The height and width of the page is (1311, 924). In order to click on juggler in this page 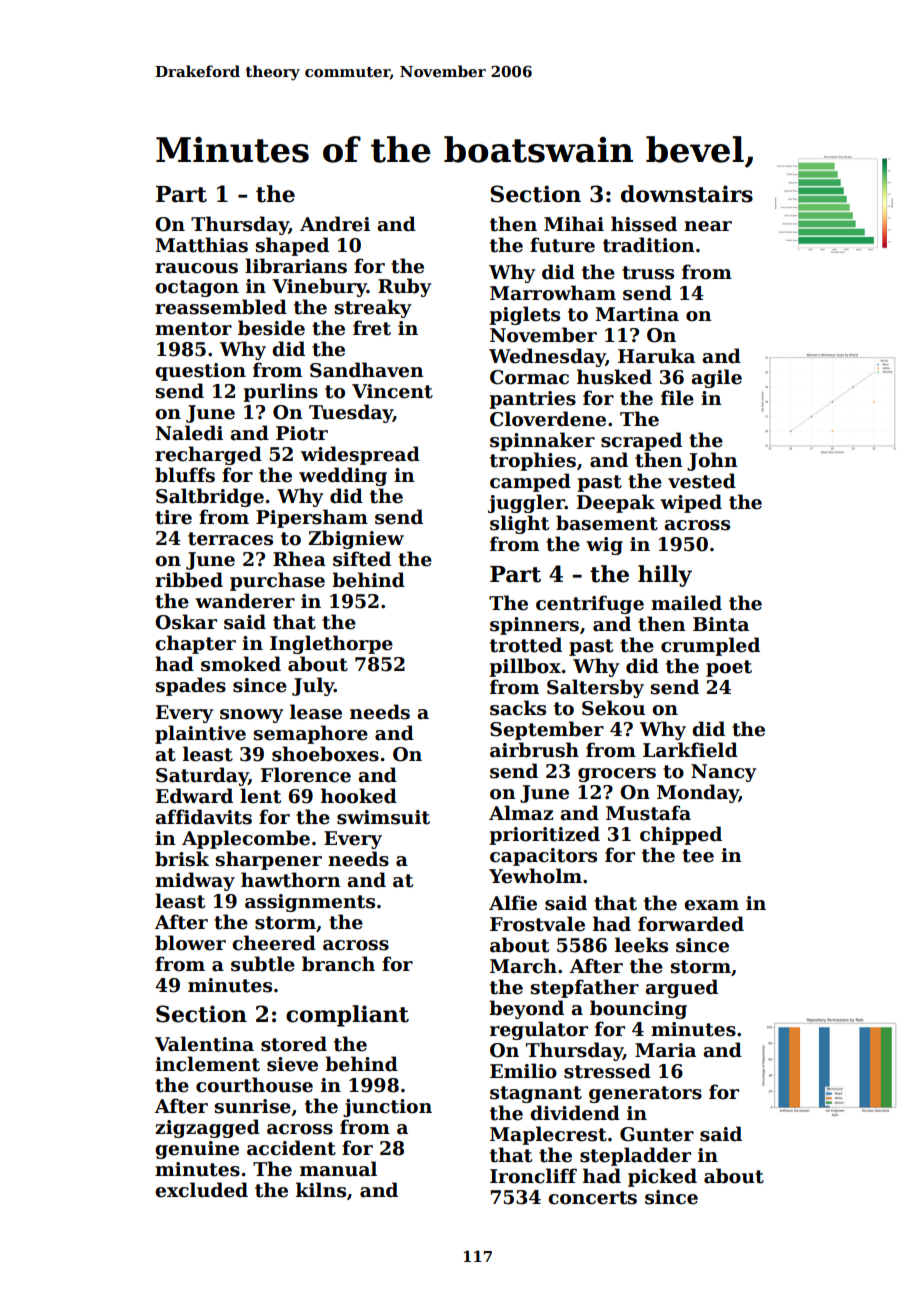, I will do `click(526, 503)`.
